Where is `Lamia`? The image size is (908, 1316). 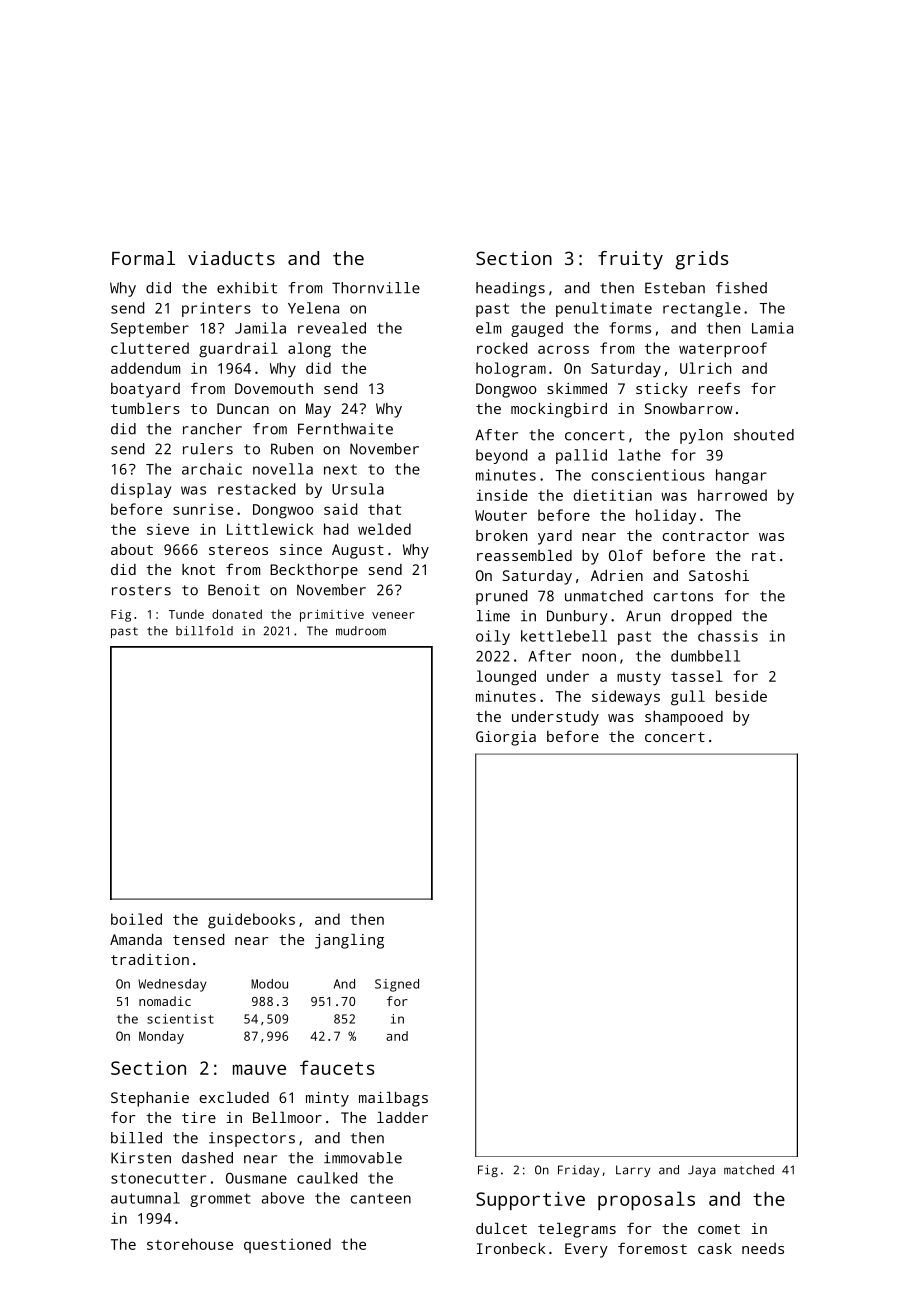
Lamia is located at coordinates (772, 328).
